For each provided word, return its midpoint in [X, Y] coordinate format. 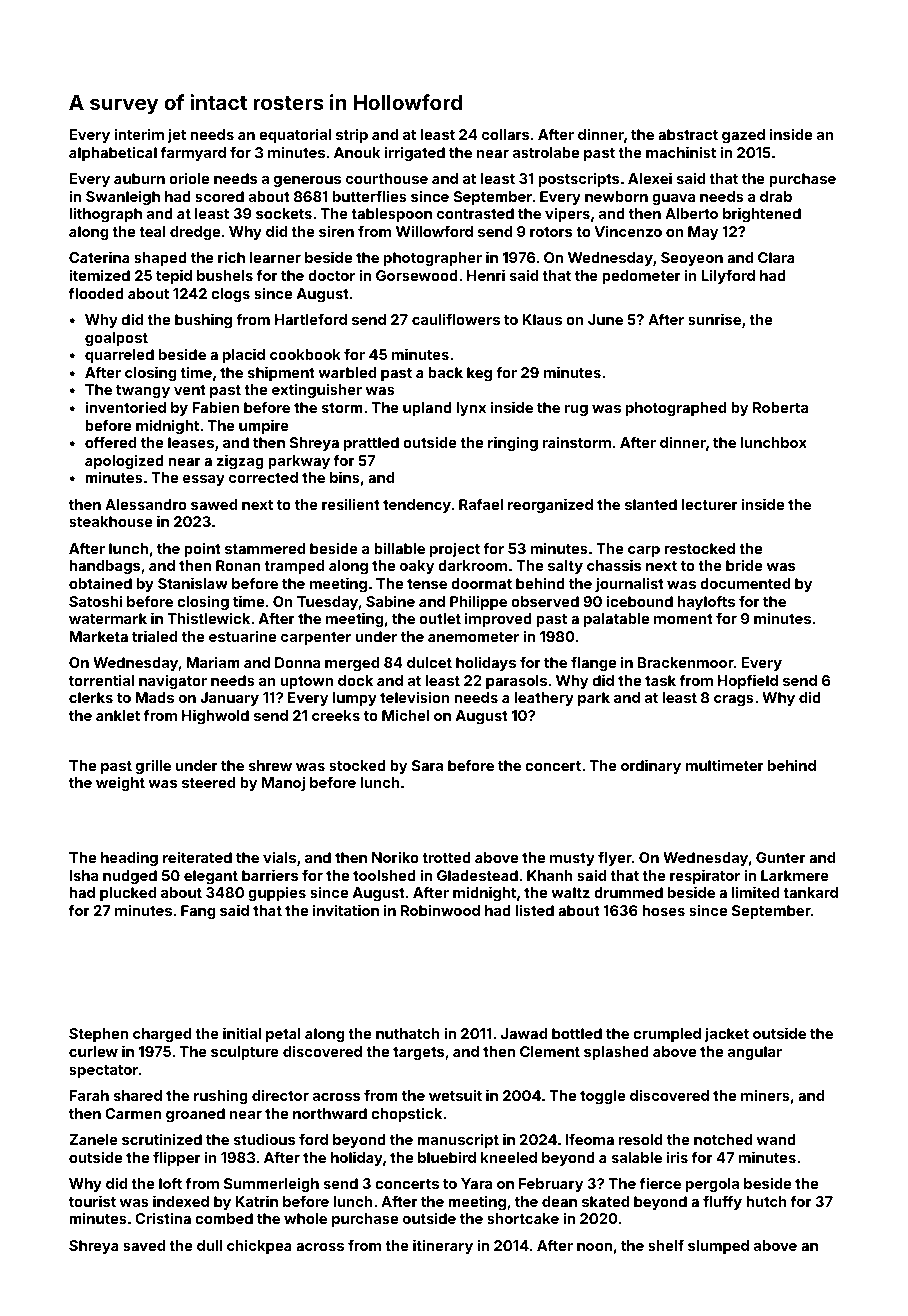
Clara [776, 257]
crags [734, 700]
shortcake [523, 1218]
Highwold [215, 716]
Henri [486, 275]
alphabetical [113, 154]
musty [572, 859]
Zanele [93, 1139]
